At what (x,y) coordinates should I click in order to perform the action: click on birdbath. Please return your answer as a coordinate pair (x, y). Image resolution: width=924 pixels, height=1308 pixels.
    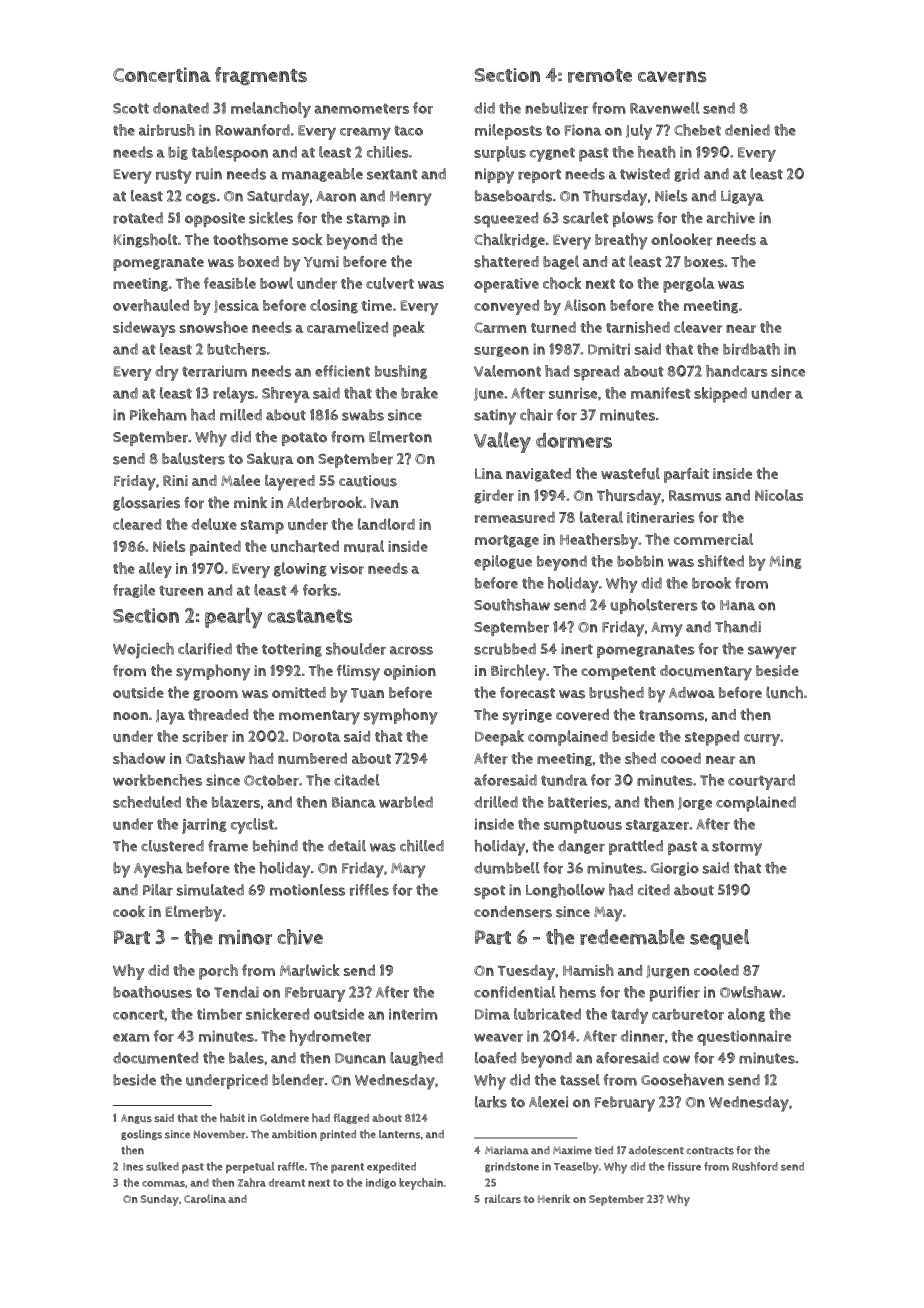
    Looking at the image, I should click on (751, 349).
